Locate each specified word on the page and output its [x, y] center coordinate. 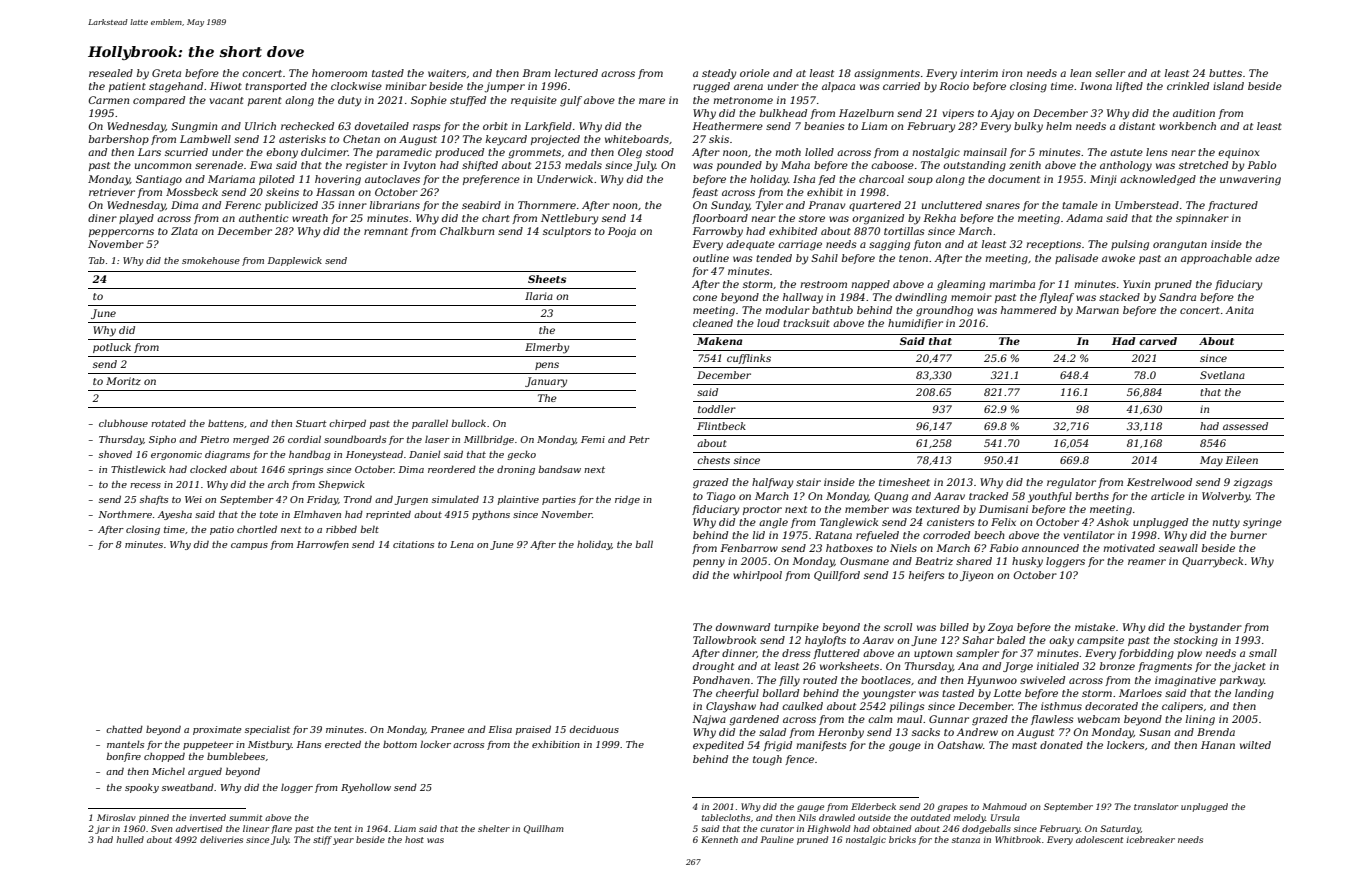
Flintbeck [721, 426]
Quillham [544, 829]
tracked [988, 496]
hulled [130, 839]
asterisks [302, 139]
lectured [576, 73]
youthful [1050, 497]
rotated [168, 423]
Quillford [837, 576]
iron [1012, 73]
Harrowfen [323, 545]
